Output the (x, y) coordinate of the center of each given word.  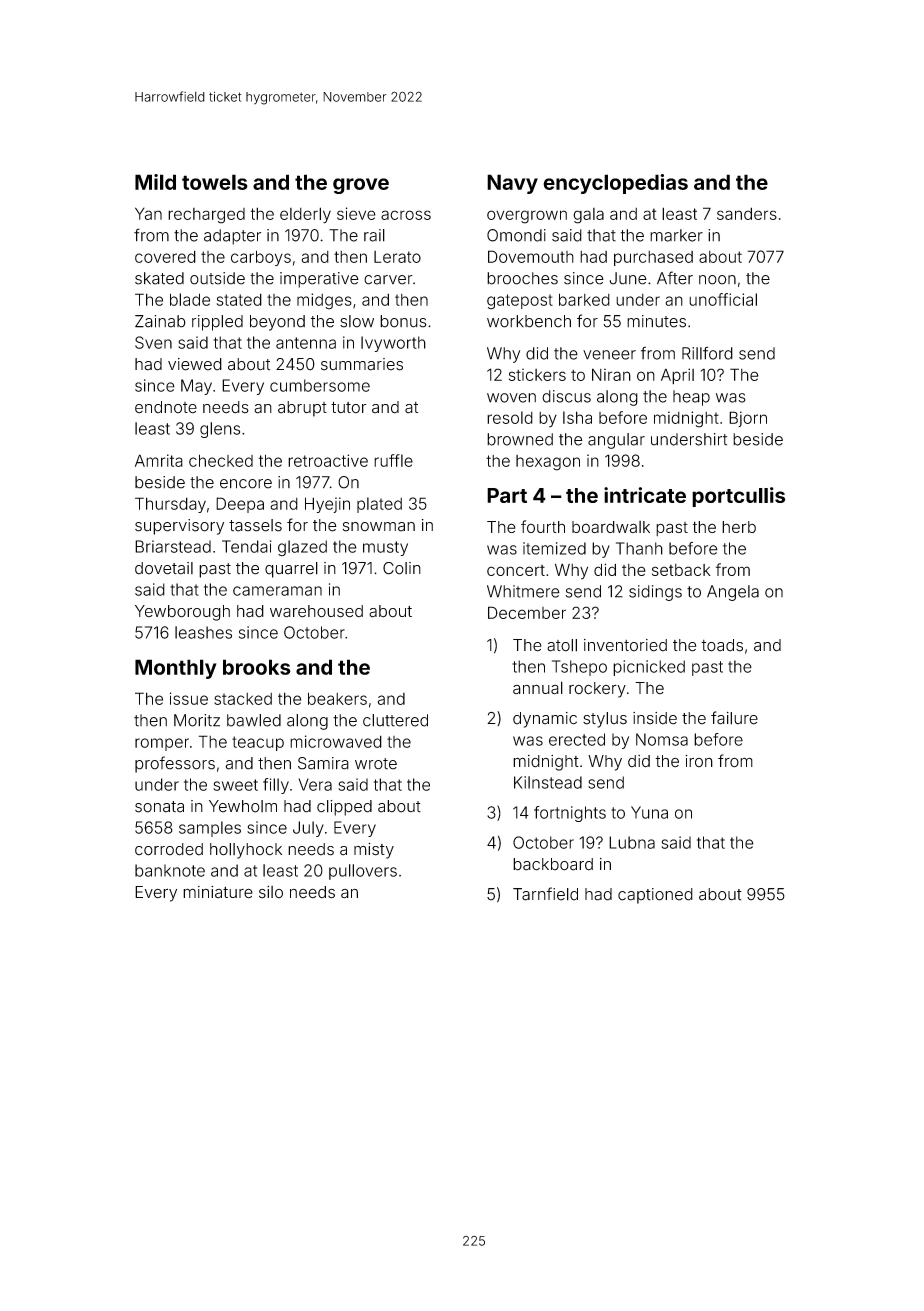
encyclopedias (615, 184)
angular (616, 441)
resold (510, 417)
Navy (512, 184)
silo (271, 892)
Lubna (632, 842)
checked (221, 460)
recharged (206, 216)
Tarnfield (545, 894)
